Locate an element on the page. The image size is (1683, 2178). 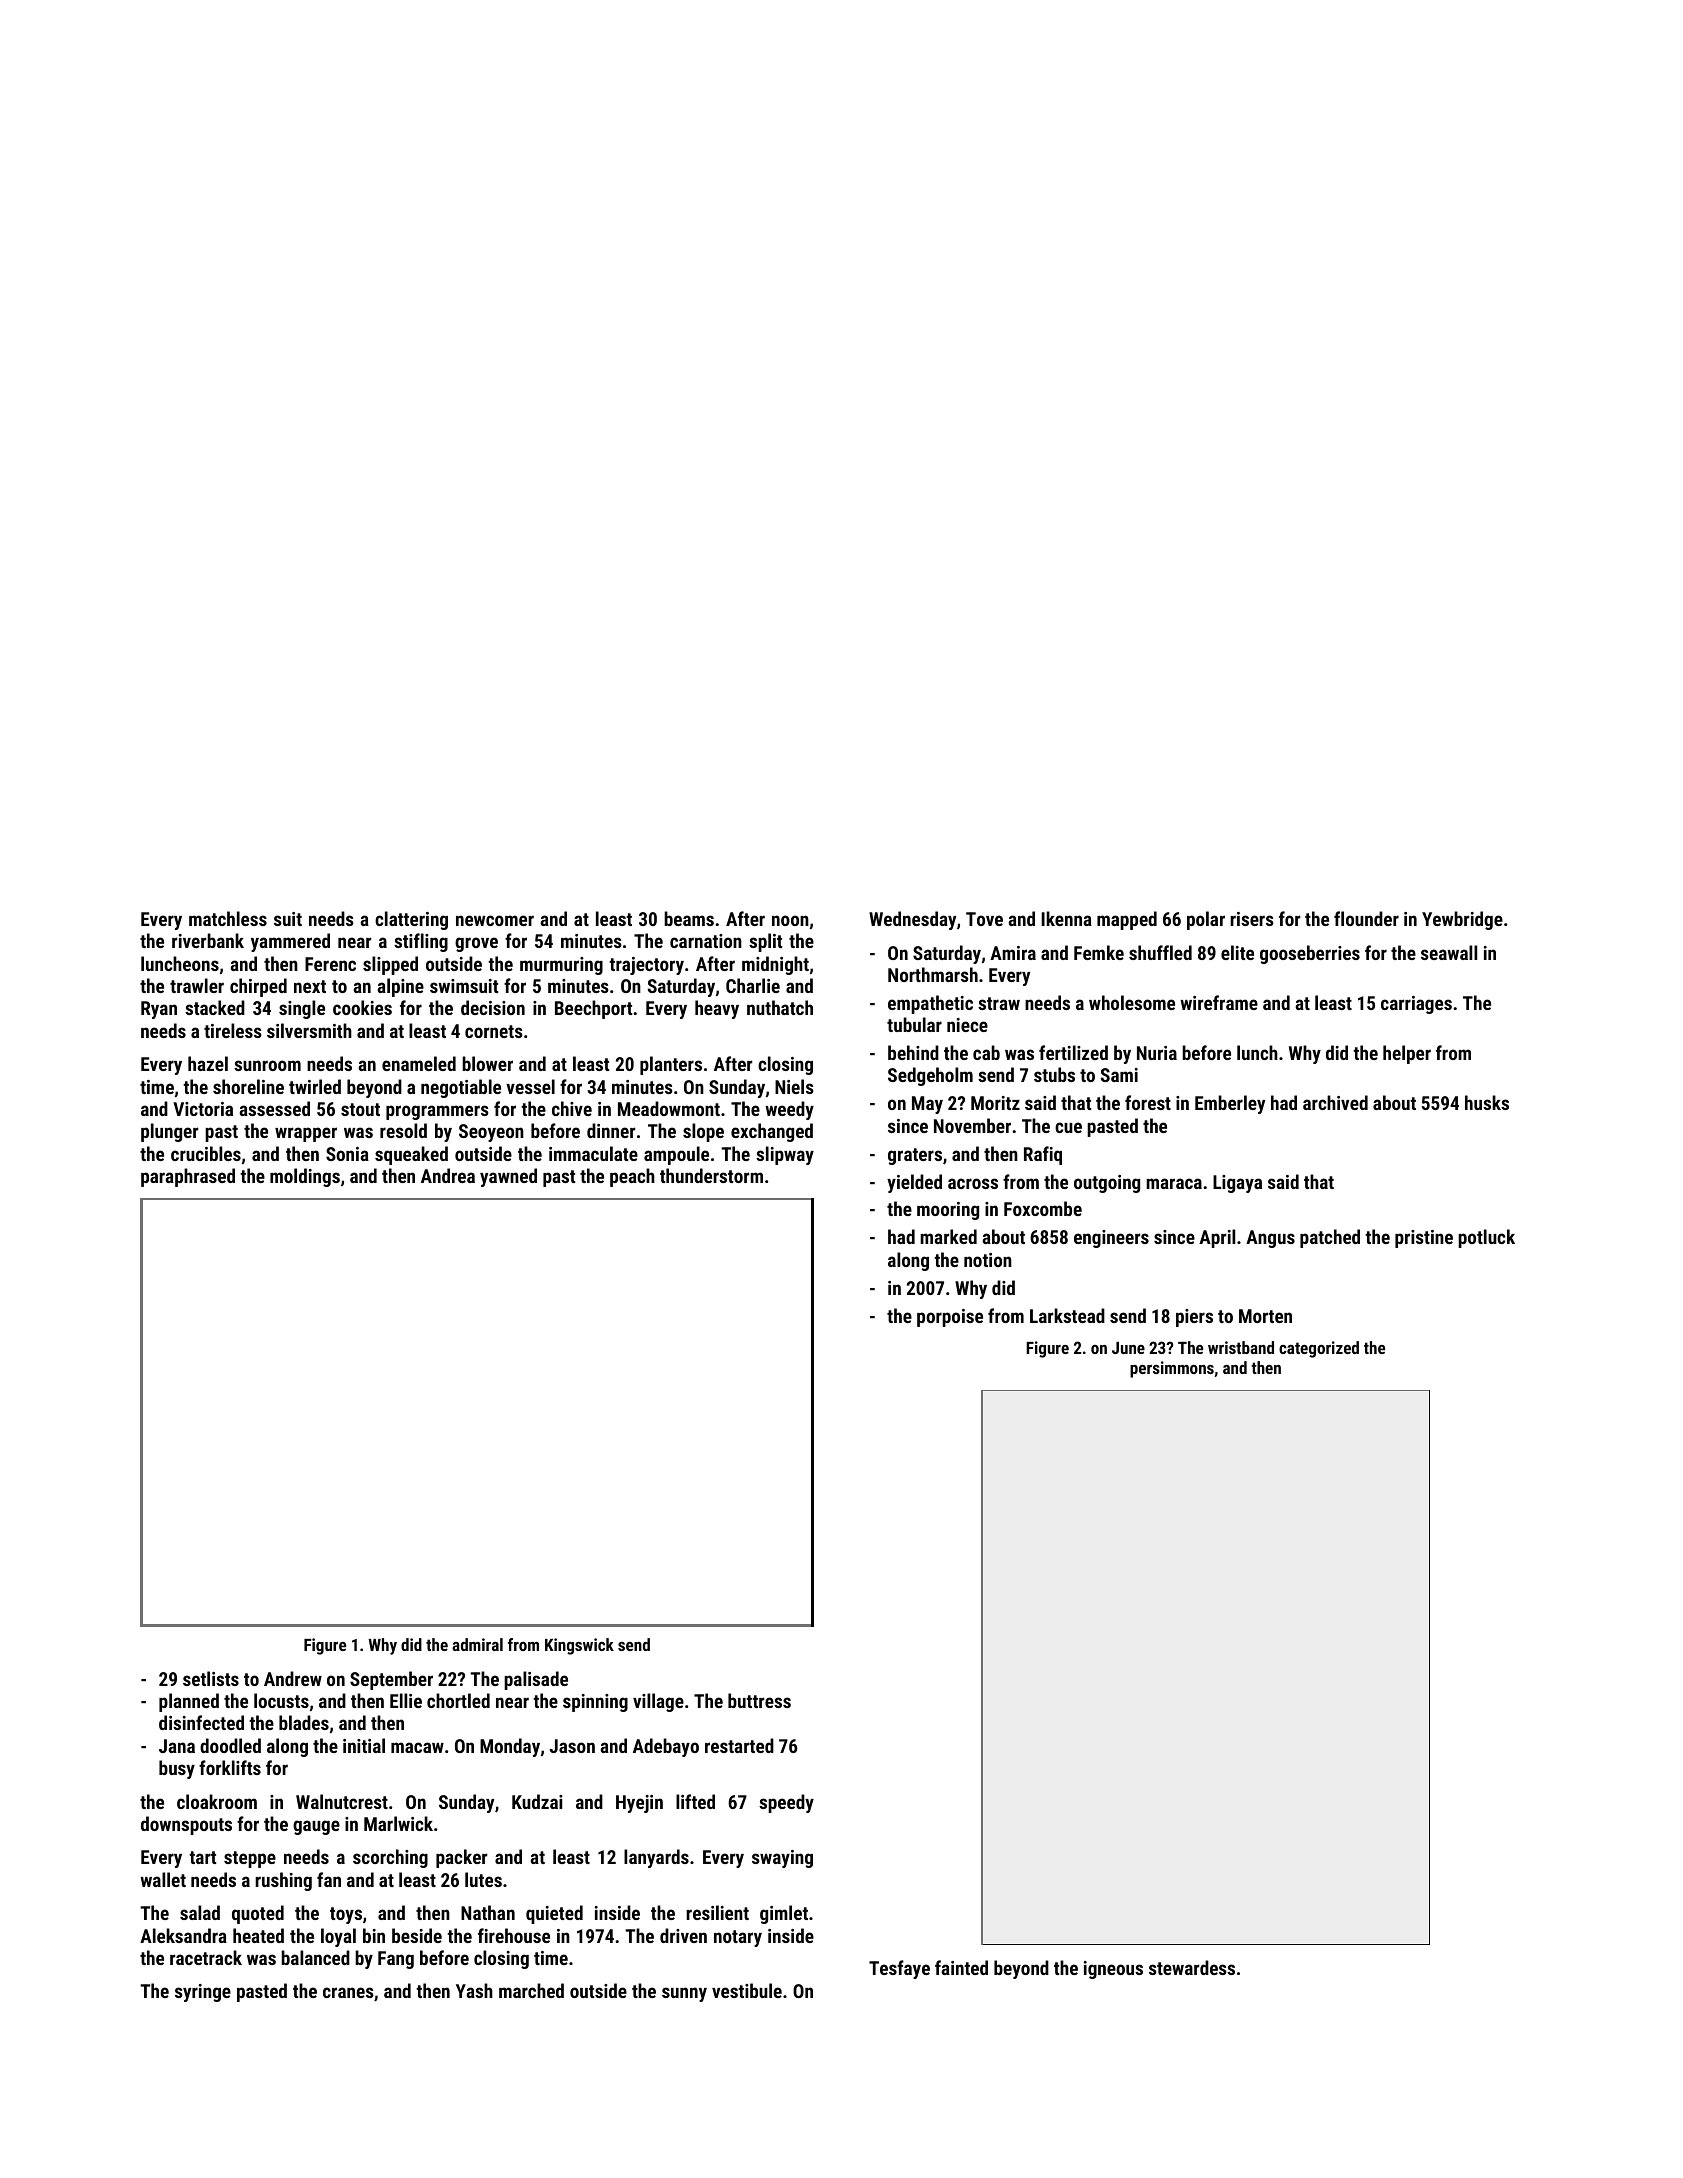
riverbank is located at coordinates (208, 940).
